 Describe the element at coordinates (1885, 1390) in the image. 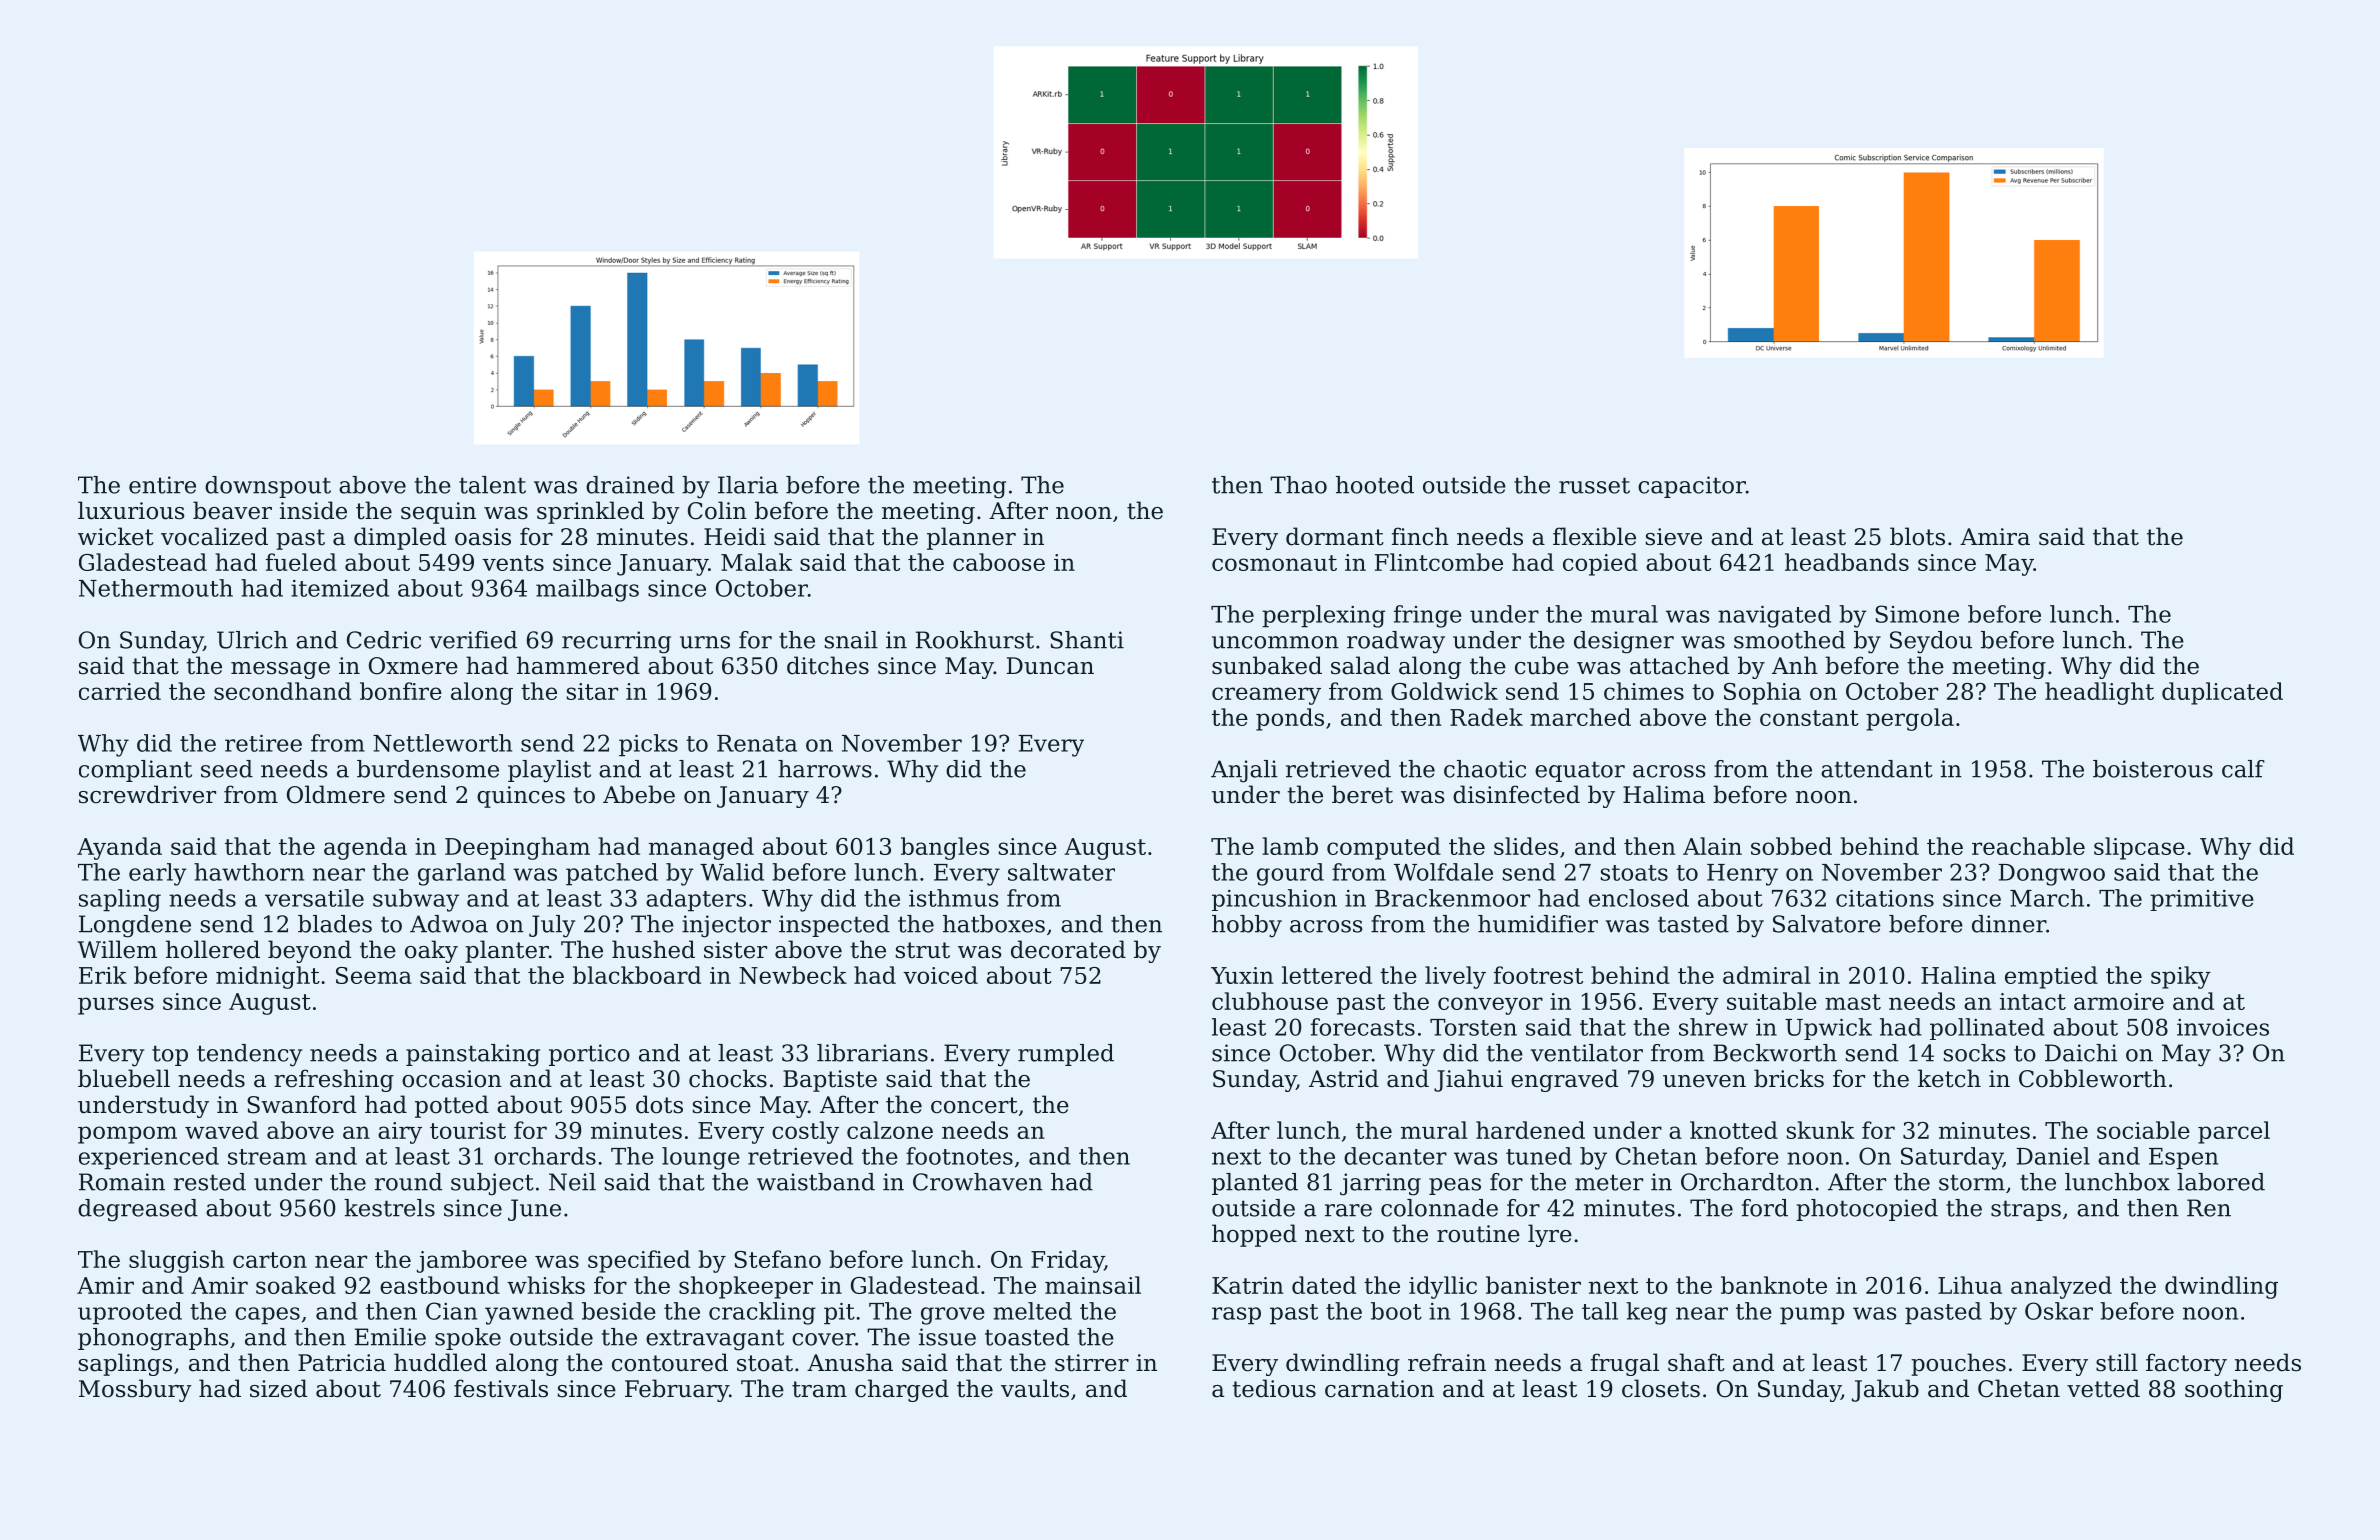

I see `Jakub` at that location.
